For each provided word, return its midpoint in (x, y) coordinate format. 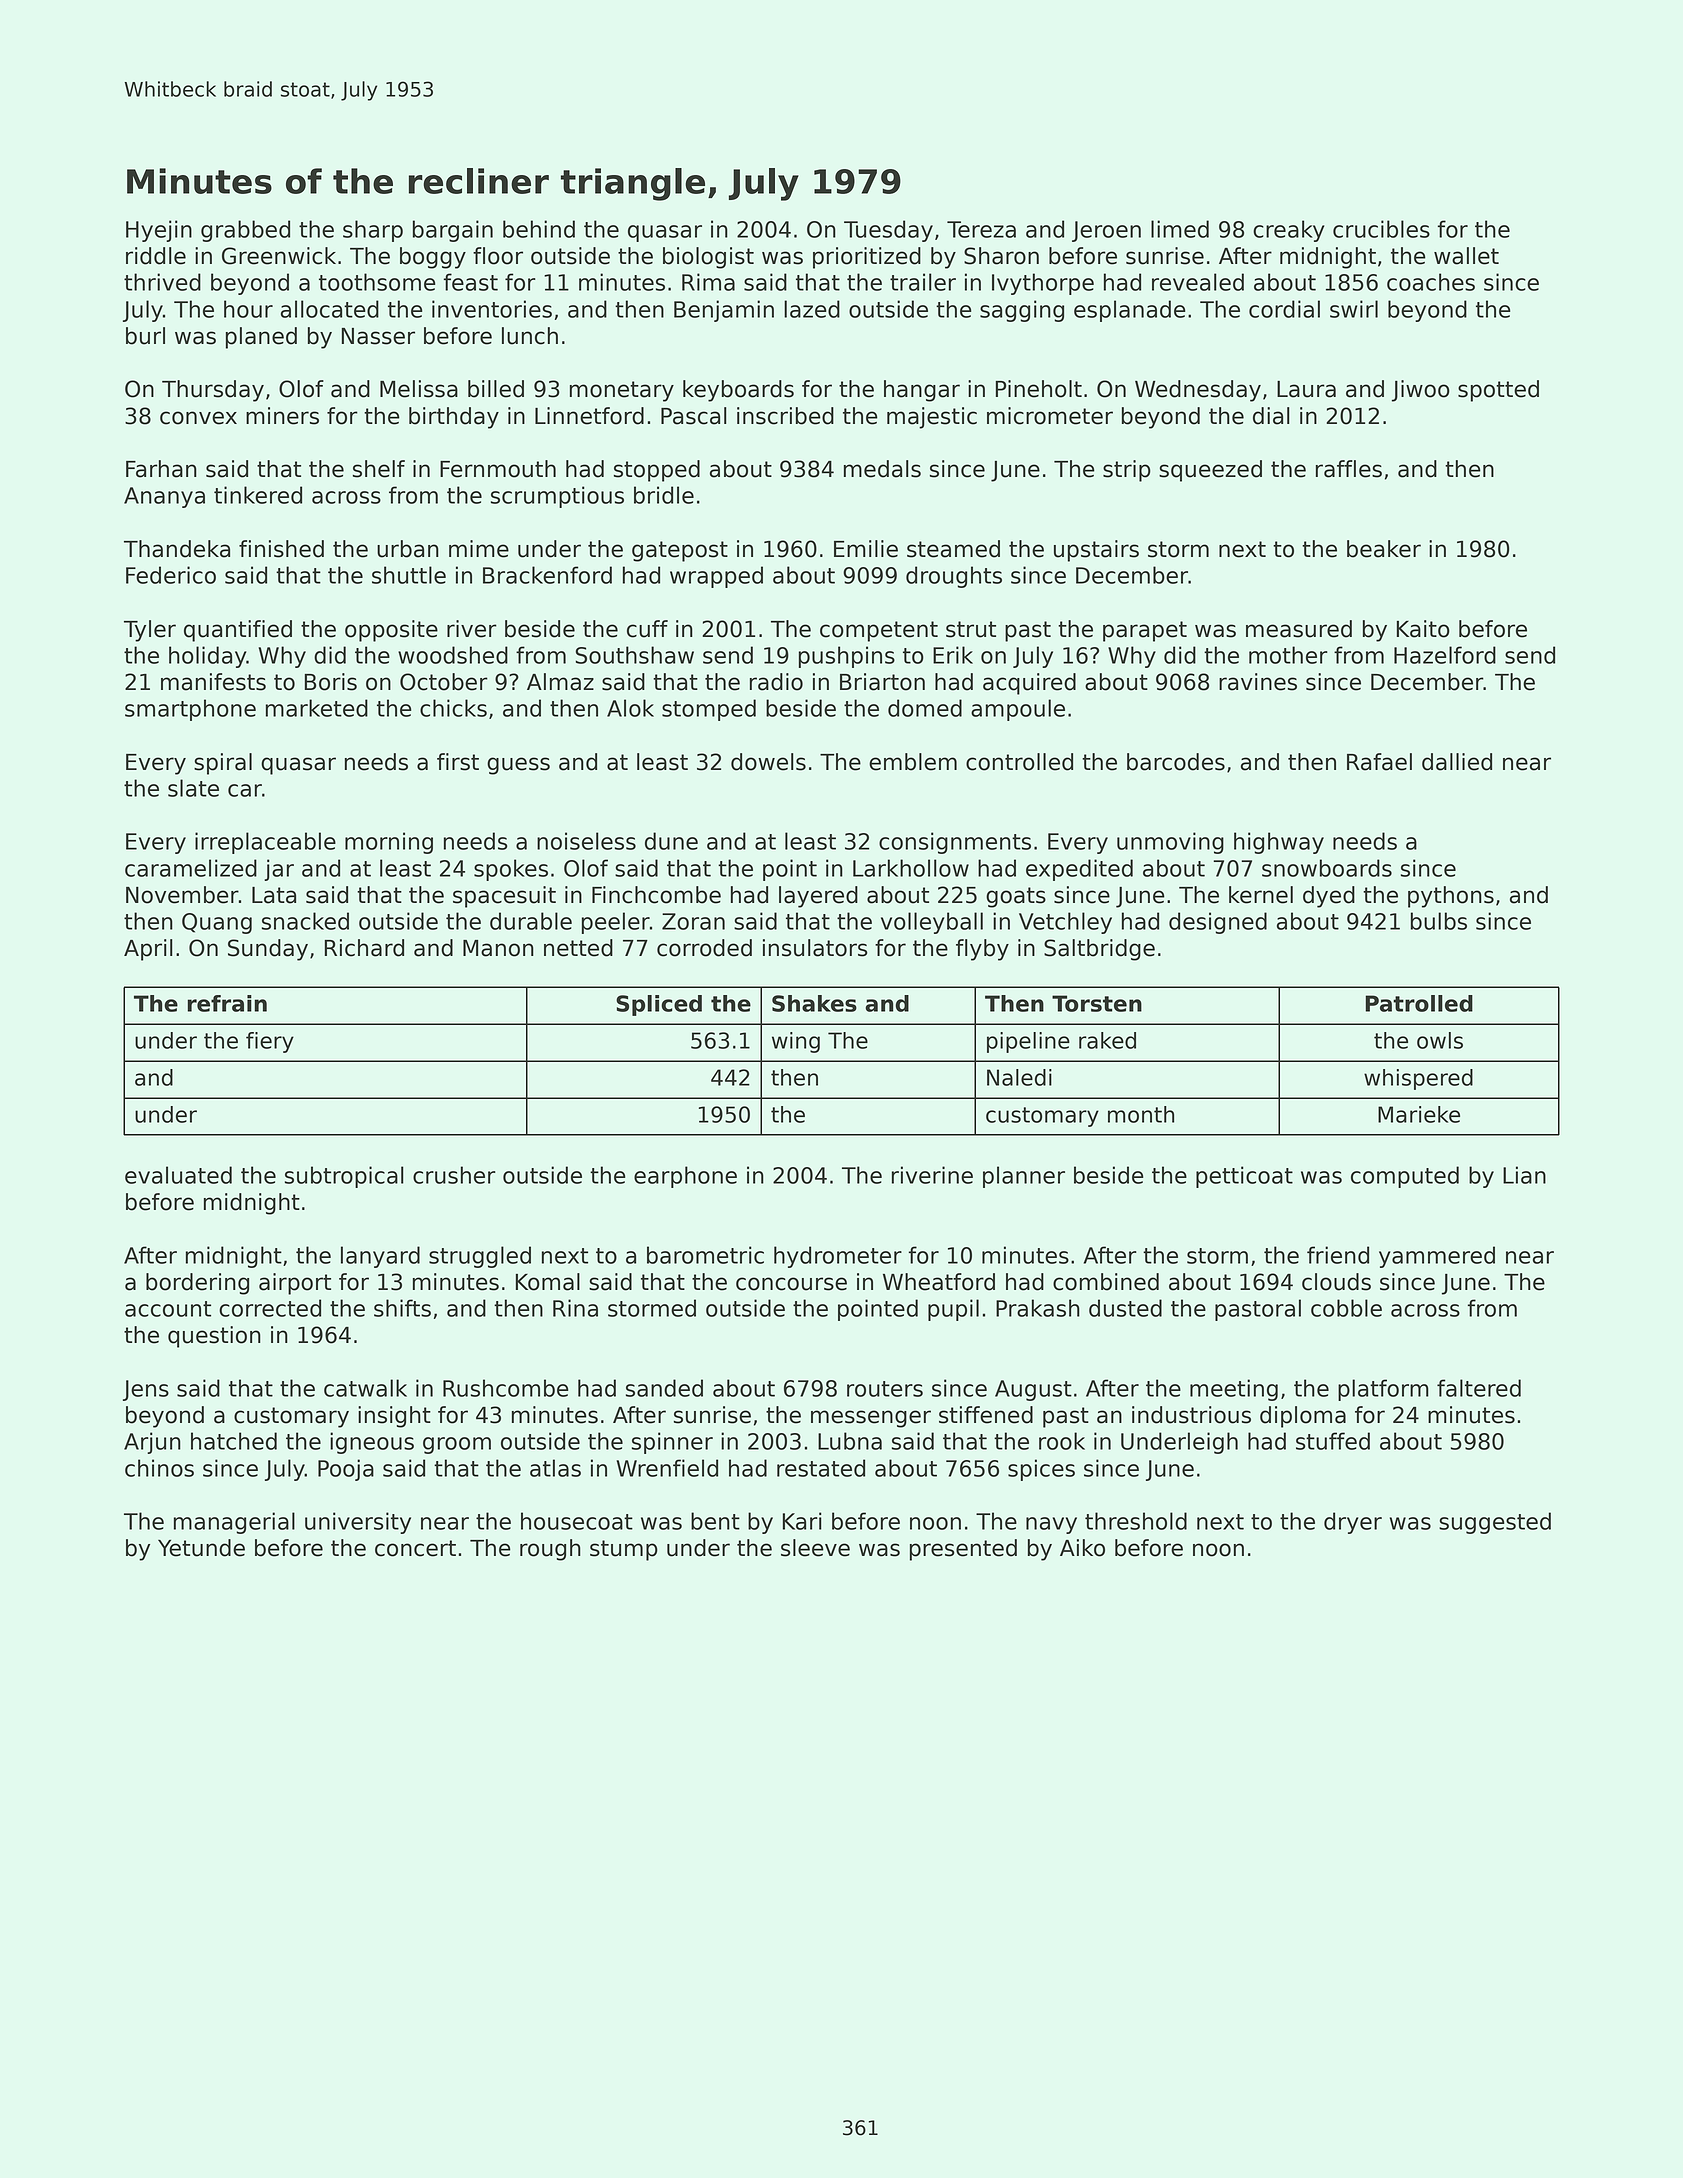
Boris (331, 682)
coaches (1431, 282)
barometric (705, 1255)
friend (1338, 1255)
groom (457, 1445)
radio (776, 682)
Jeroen (1106, 231)
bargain (453, 231)
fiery (270, 1042)
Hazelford (1445, 655)
